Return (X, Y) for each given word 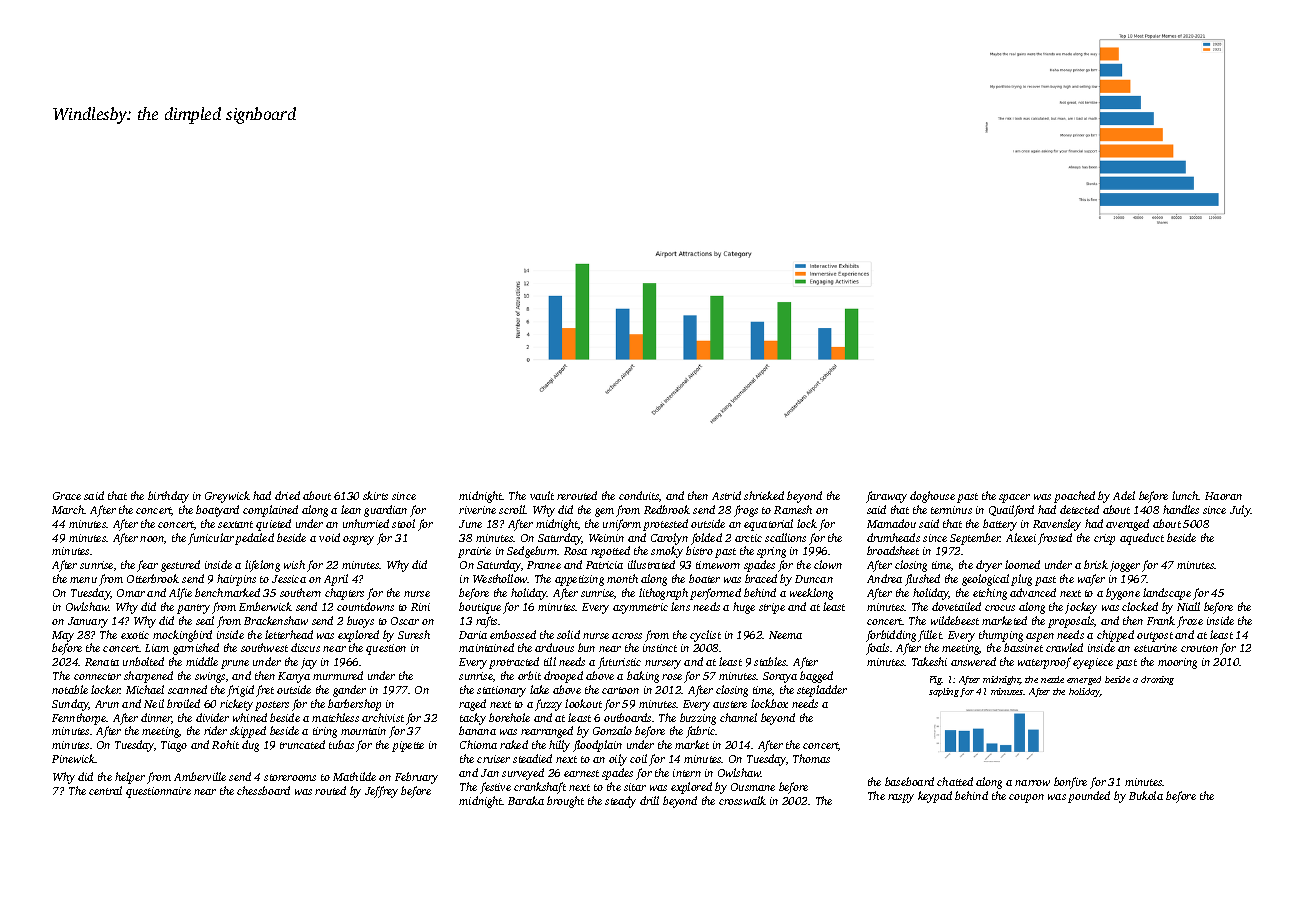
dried (287, 495)
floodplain (597, 746)
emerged (1084, 680)
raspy (901, 798)
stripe (772, 608)
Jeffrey (381, 792)
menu (83, 580)
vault (542, 495)
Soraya (780, 677)
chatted (955, 781)
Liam (157, 648)
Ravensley (1057, 525)
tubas (341, 744)
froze (1190, 622)
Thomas (811, 758)
